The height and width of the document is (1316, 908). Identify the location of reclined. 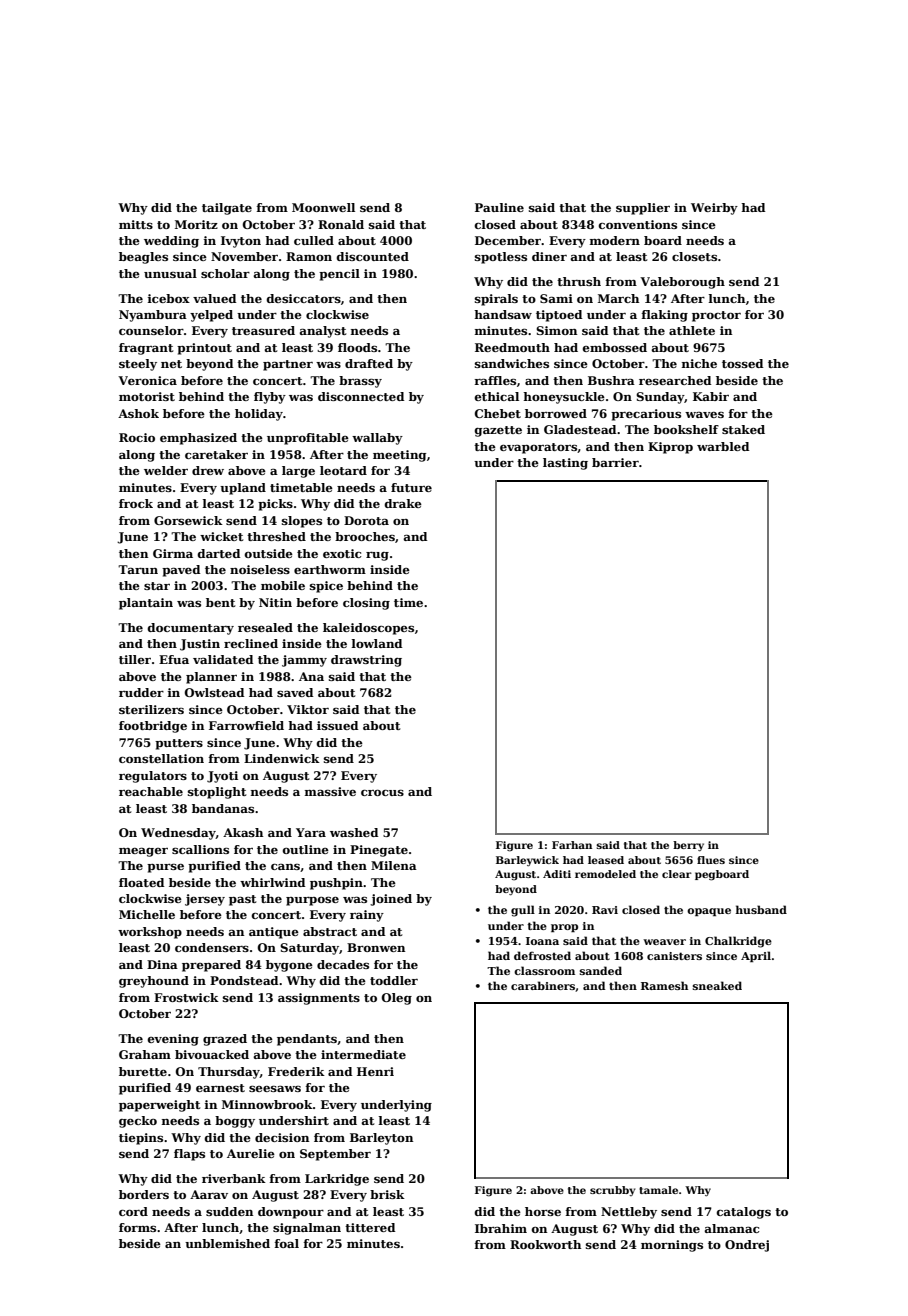
(251, 643).
